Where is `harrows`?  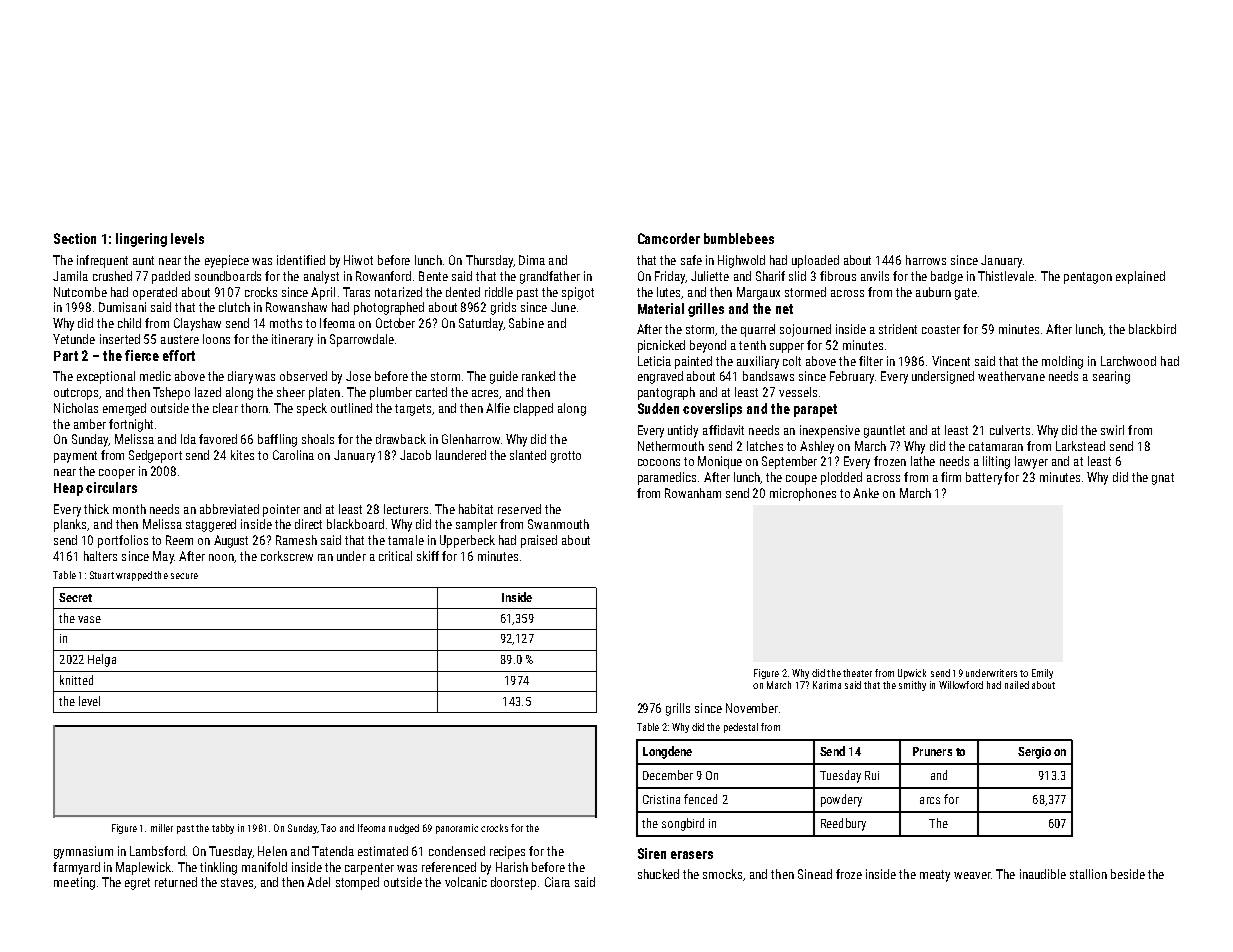
harrows is located at coordinates (926, 260).
